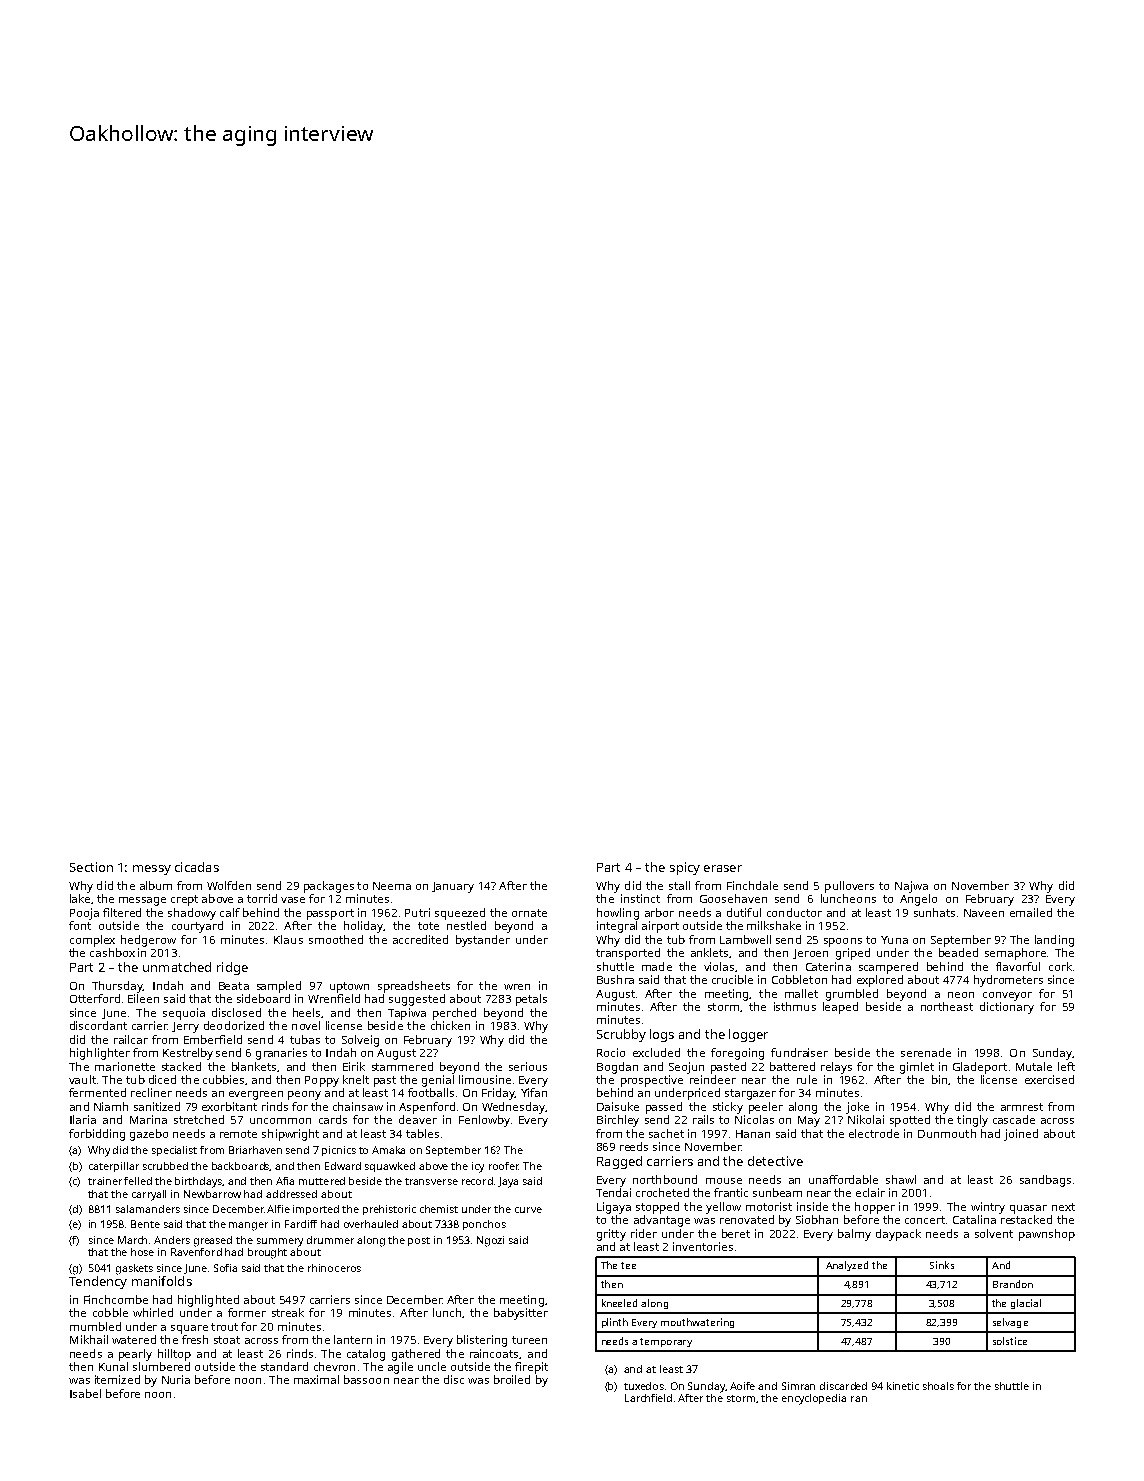  I want to click on Scrubby, so click(621, 1035).
